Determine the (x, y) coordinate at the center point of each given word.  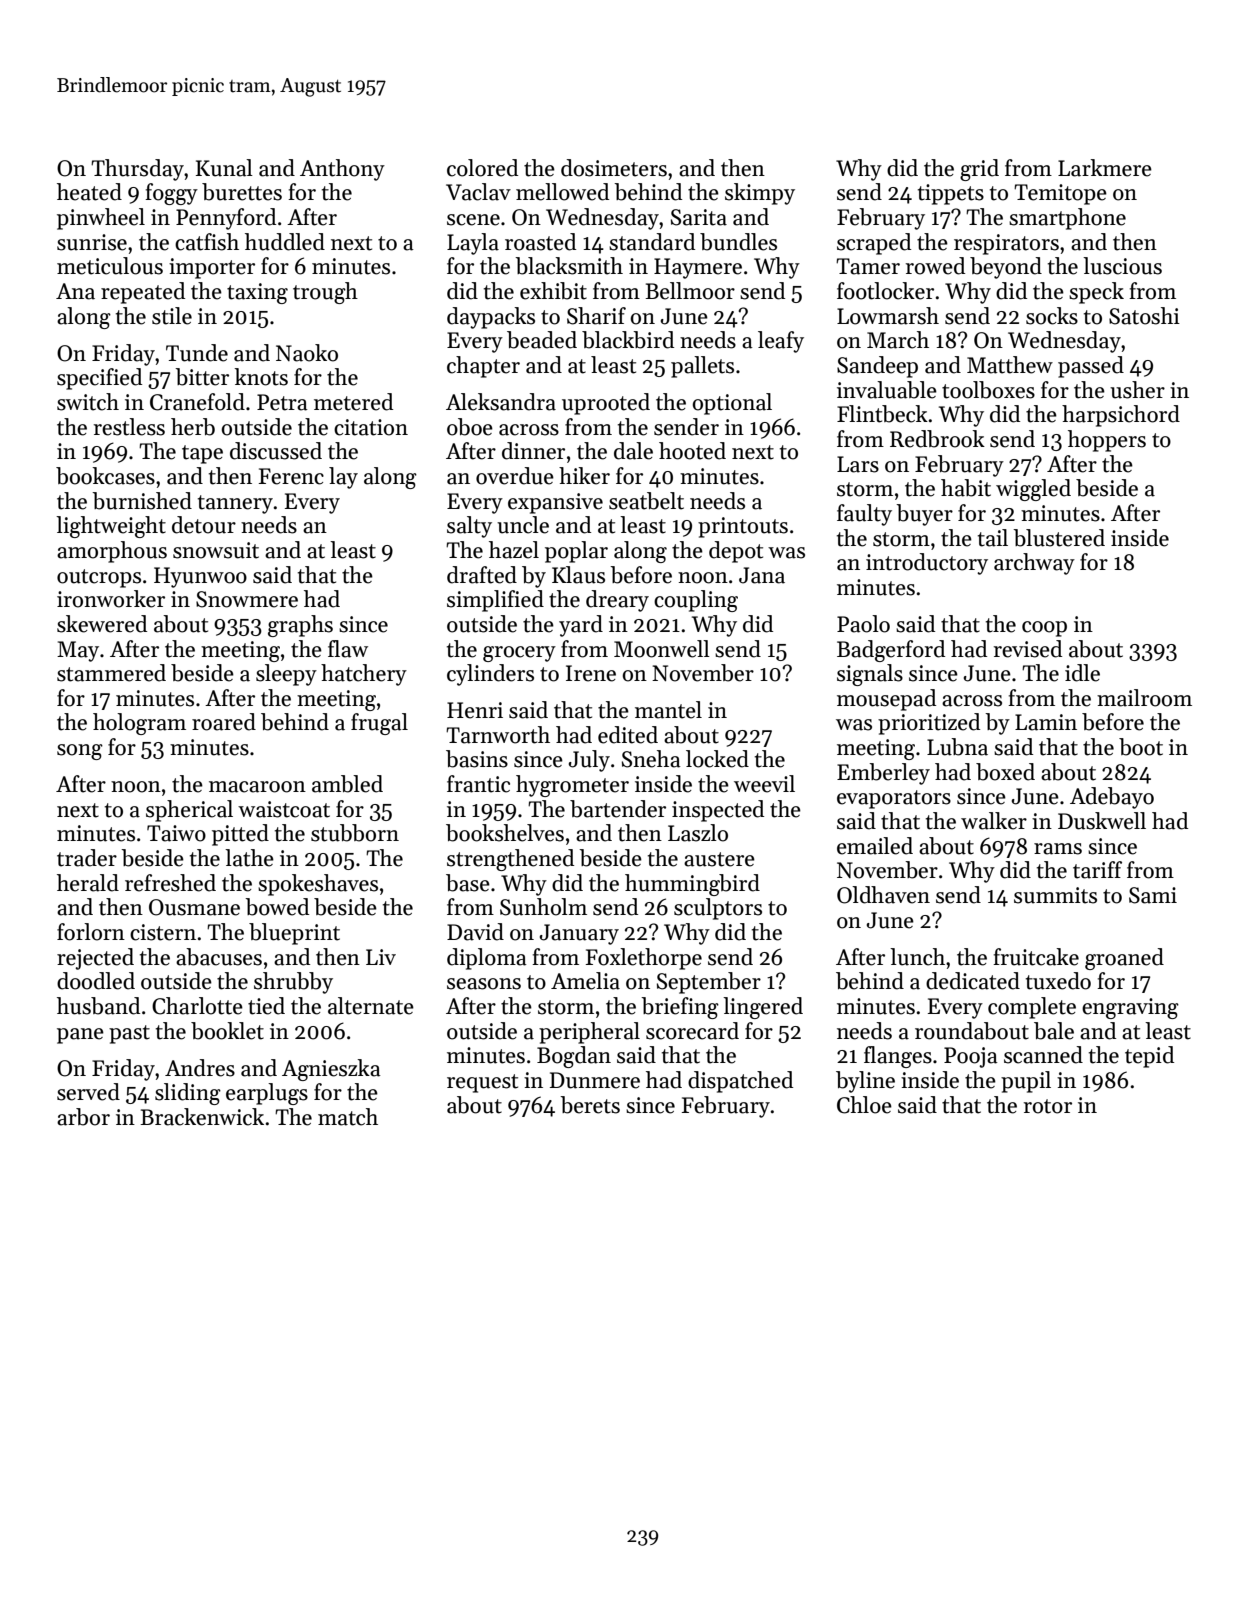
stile (172, 316)
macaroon (257, 787)
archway (1034, 564)
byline (865, 1082)
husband (98, 1006)
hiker (584, 476)
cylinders (490, 675)
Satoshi (1144, 316)
